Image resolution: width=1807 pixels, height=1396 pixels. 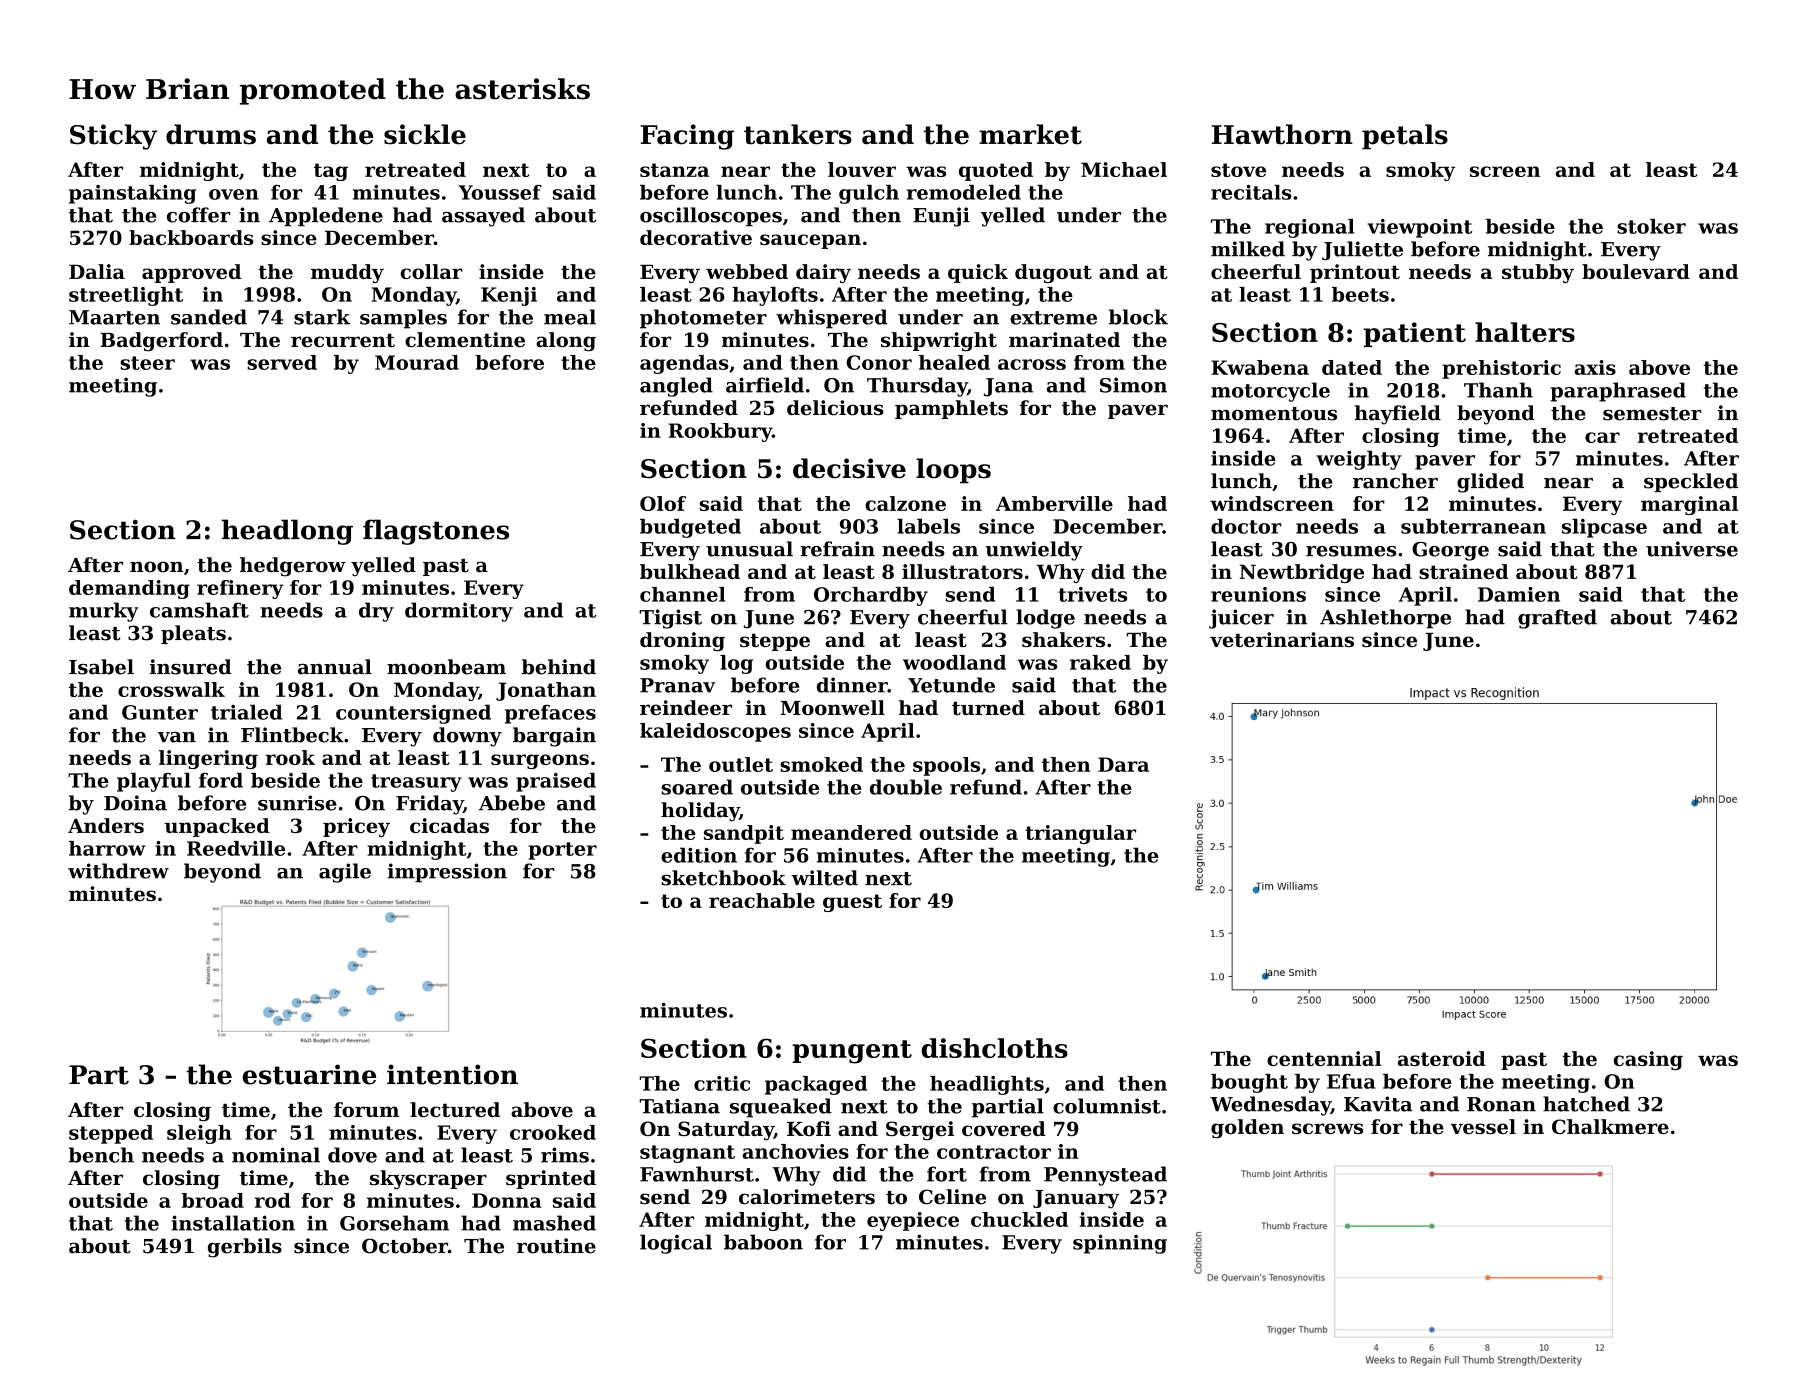 What do you see at coordinates (1105, 1176) in the screenshot?
I see `Pennystead` at bounding box center [1105, 1176].
